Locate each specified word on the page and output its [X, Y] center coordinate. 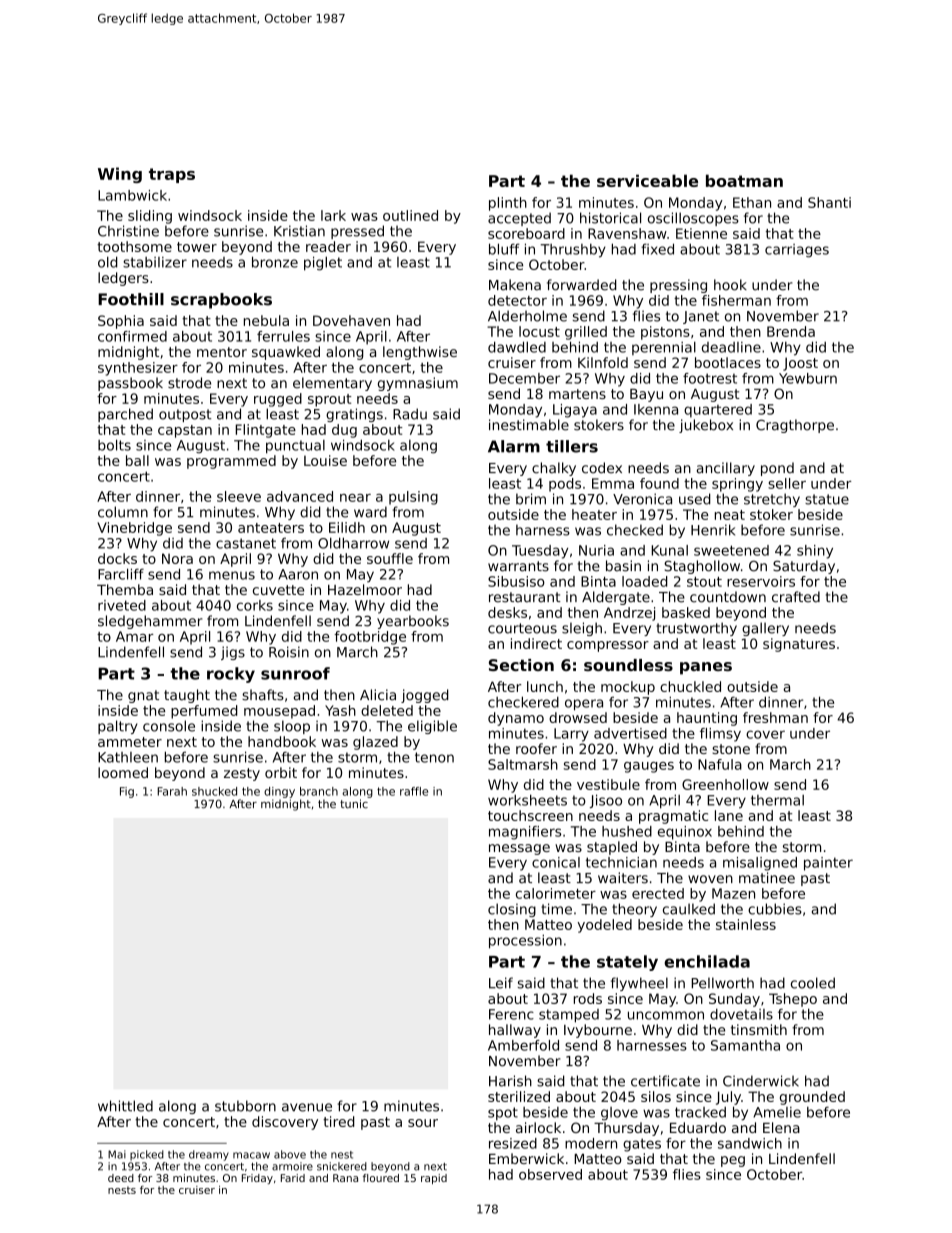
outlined [410, 215]
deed [121, 1178]
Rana [345, 1178]
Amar [135, 636]
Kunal [669, 550]
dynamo [516, 719]
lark [333, 215]
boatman [744, 180]
